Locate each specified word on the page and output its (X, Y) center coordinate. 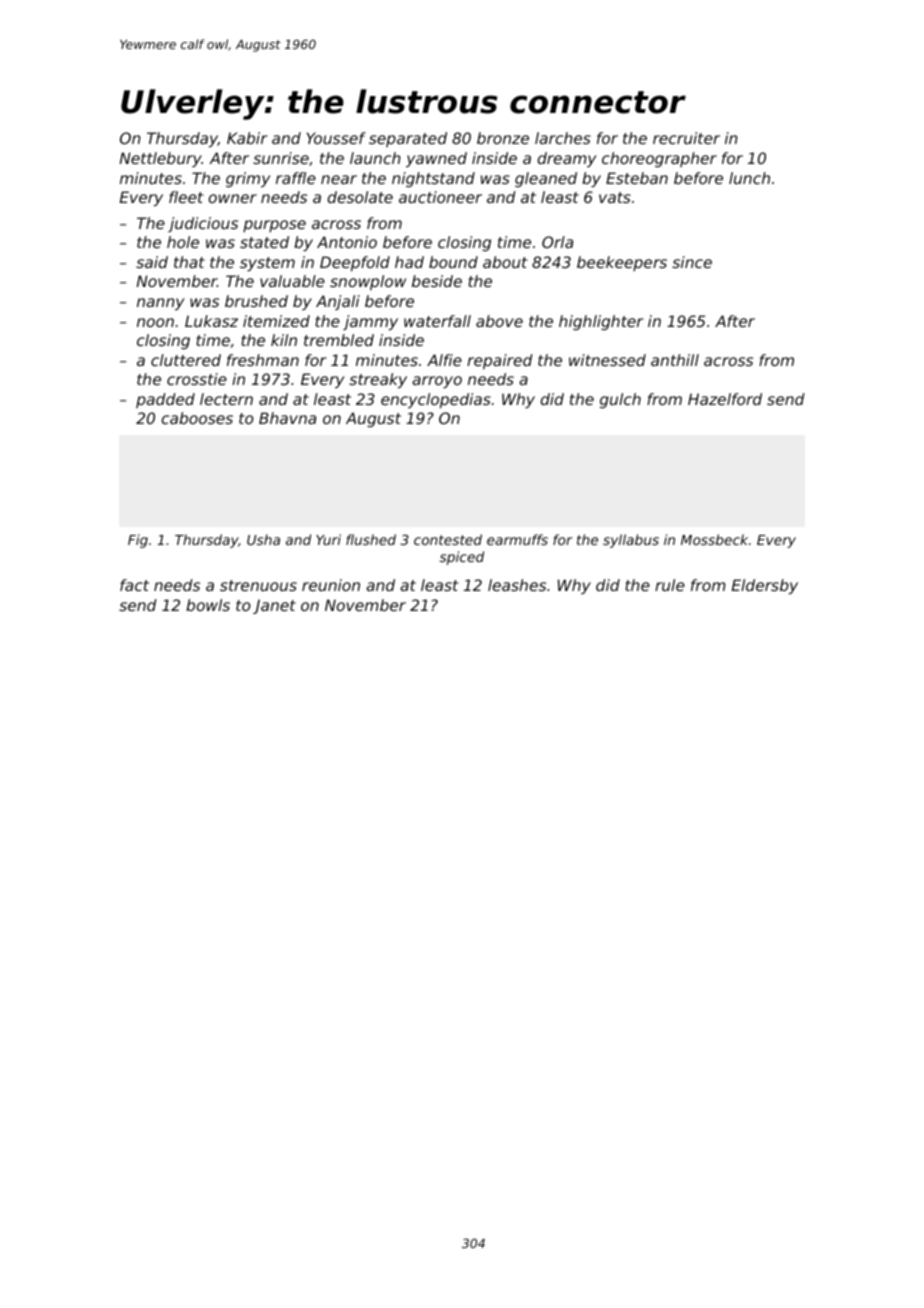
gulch (620, 400)
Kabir (247, 138)
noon (155, 322)
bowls (208, 605)
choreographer (659, 159)
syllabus (631, 541)
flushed (371, 539)
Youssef (336, 138)
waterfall (437, 321)
